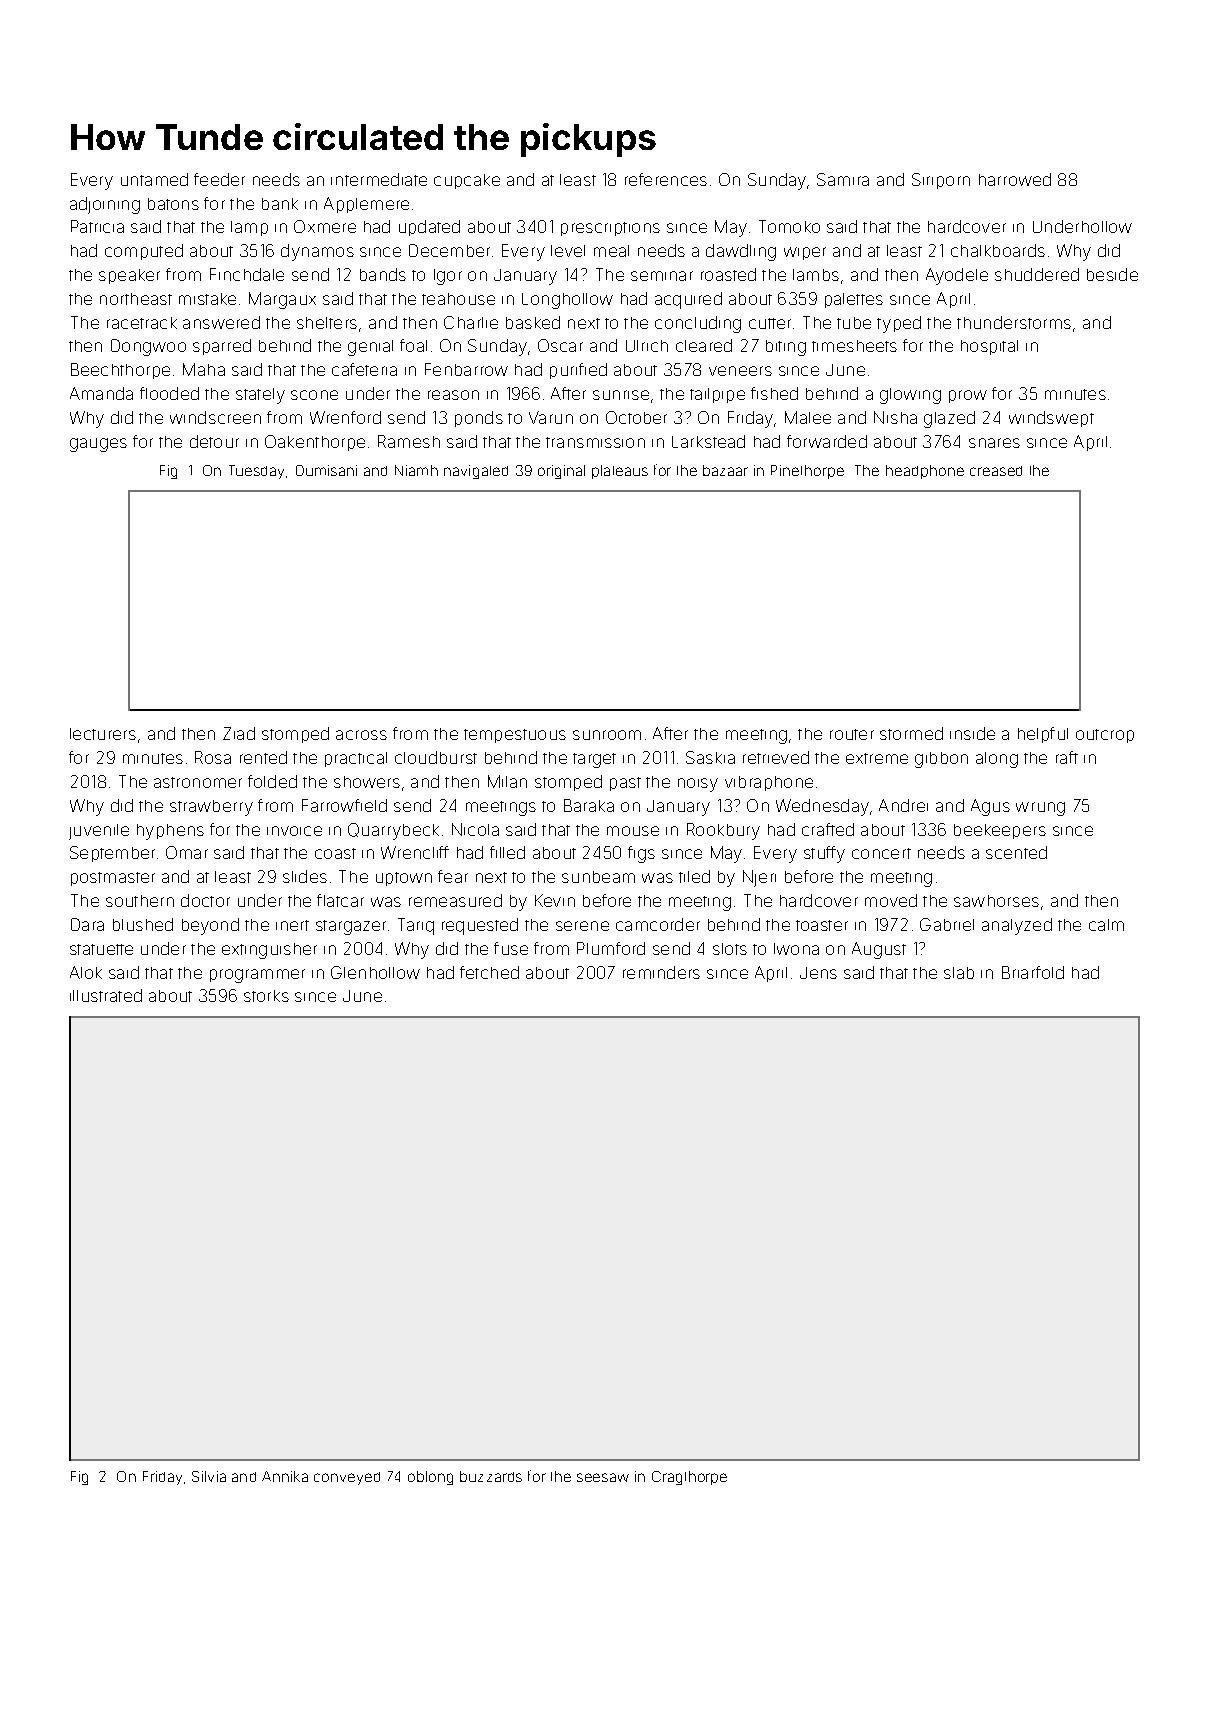  I want to click on juvenile, so click(99, 832).
